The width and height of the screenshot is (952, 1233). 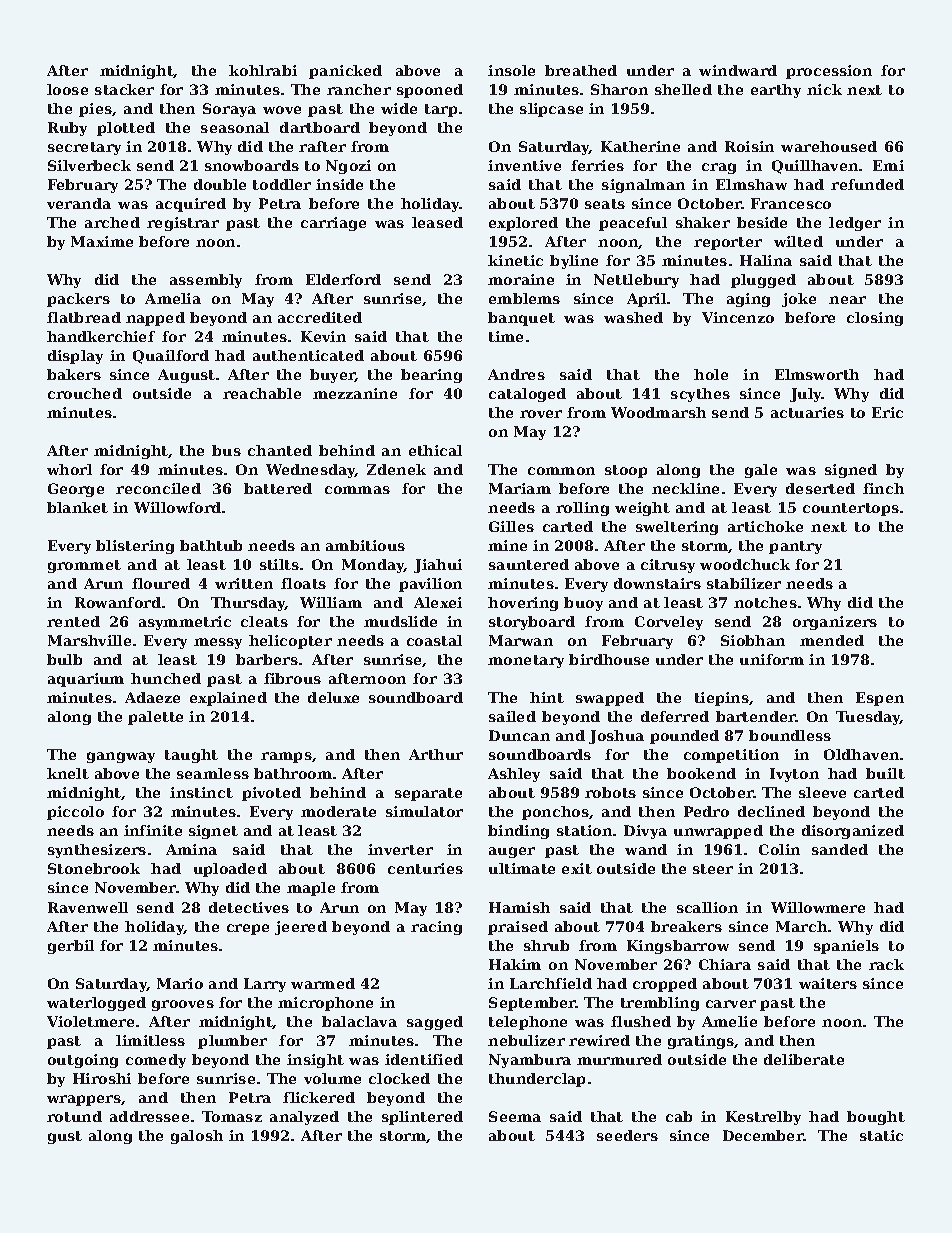 I want to click on Maxime, so click(x=102, y=241).
